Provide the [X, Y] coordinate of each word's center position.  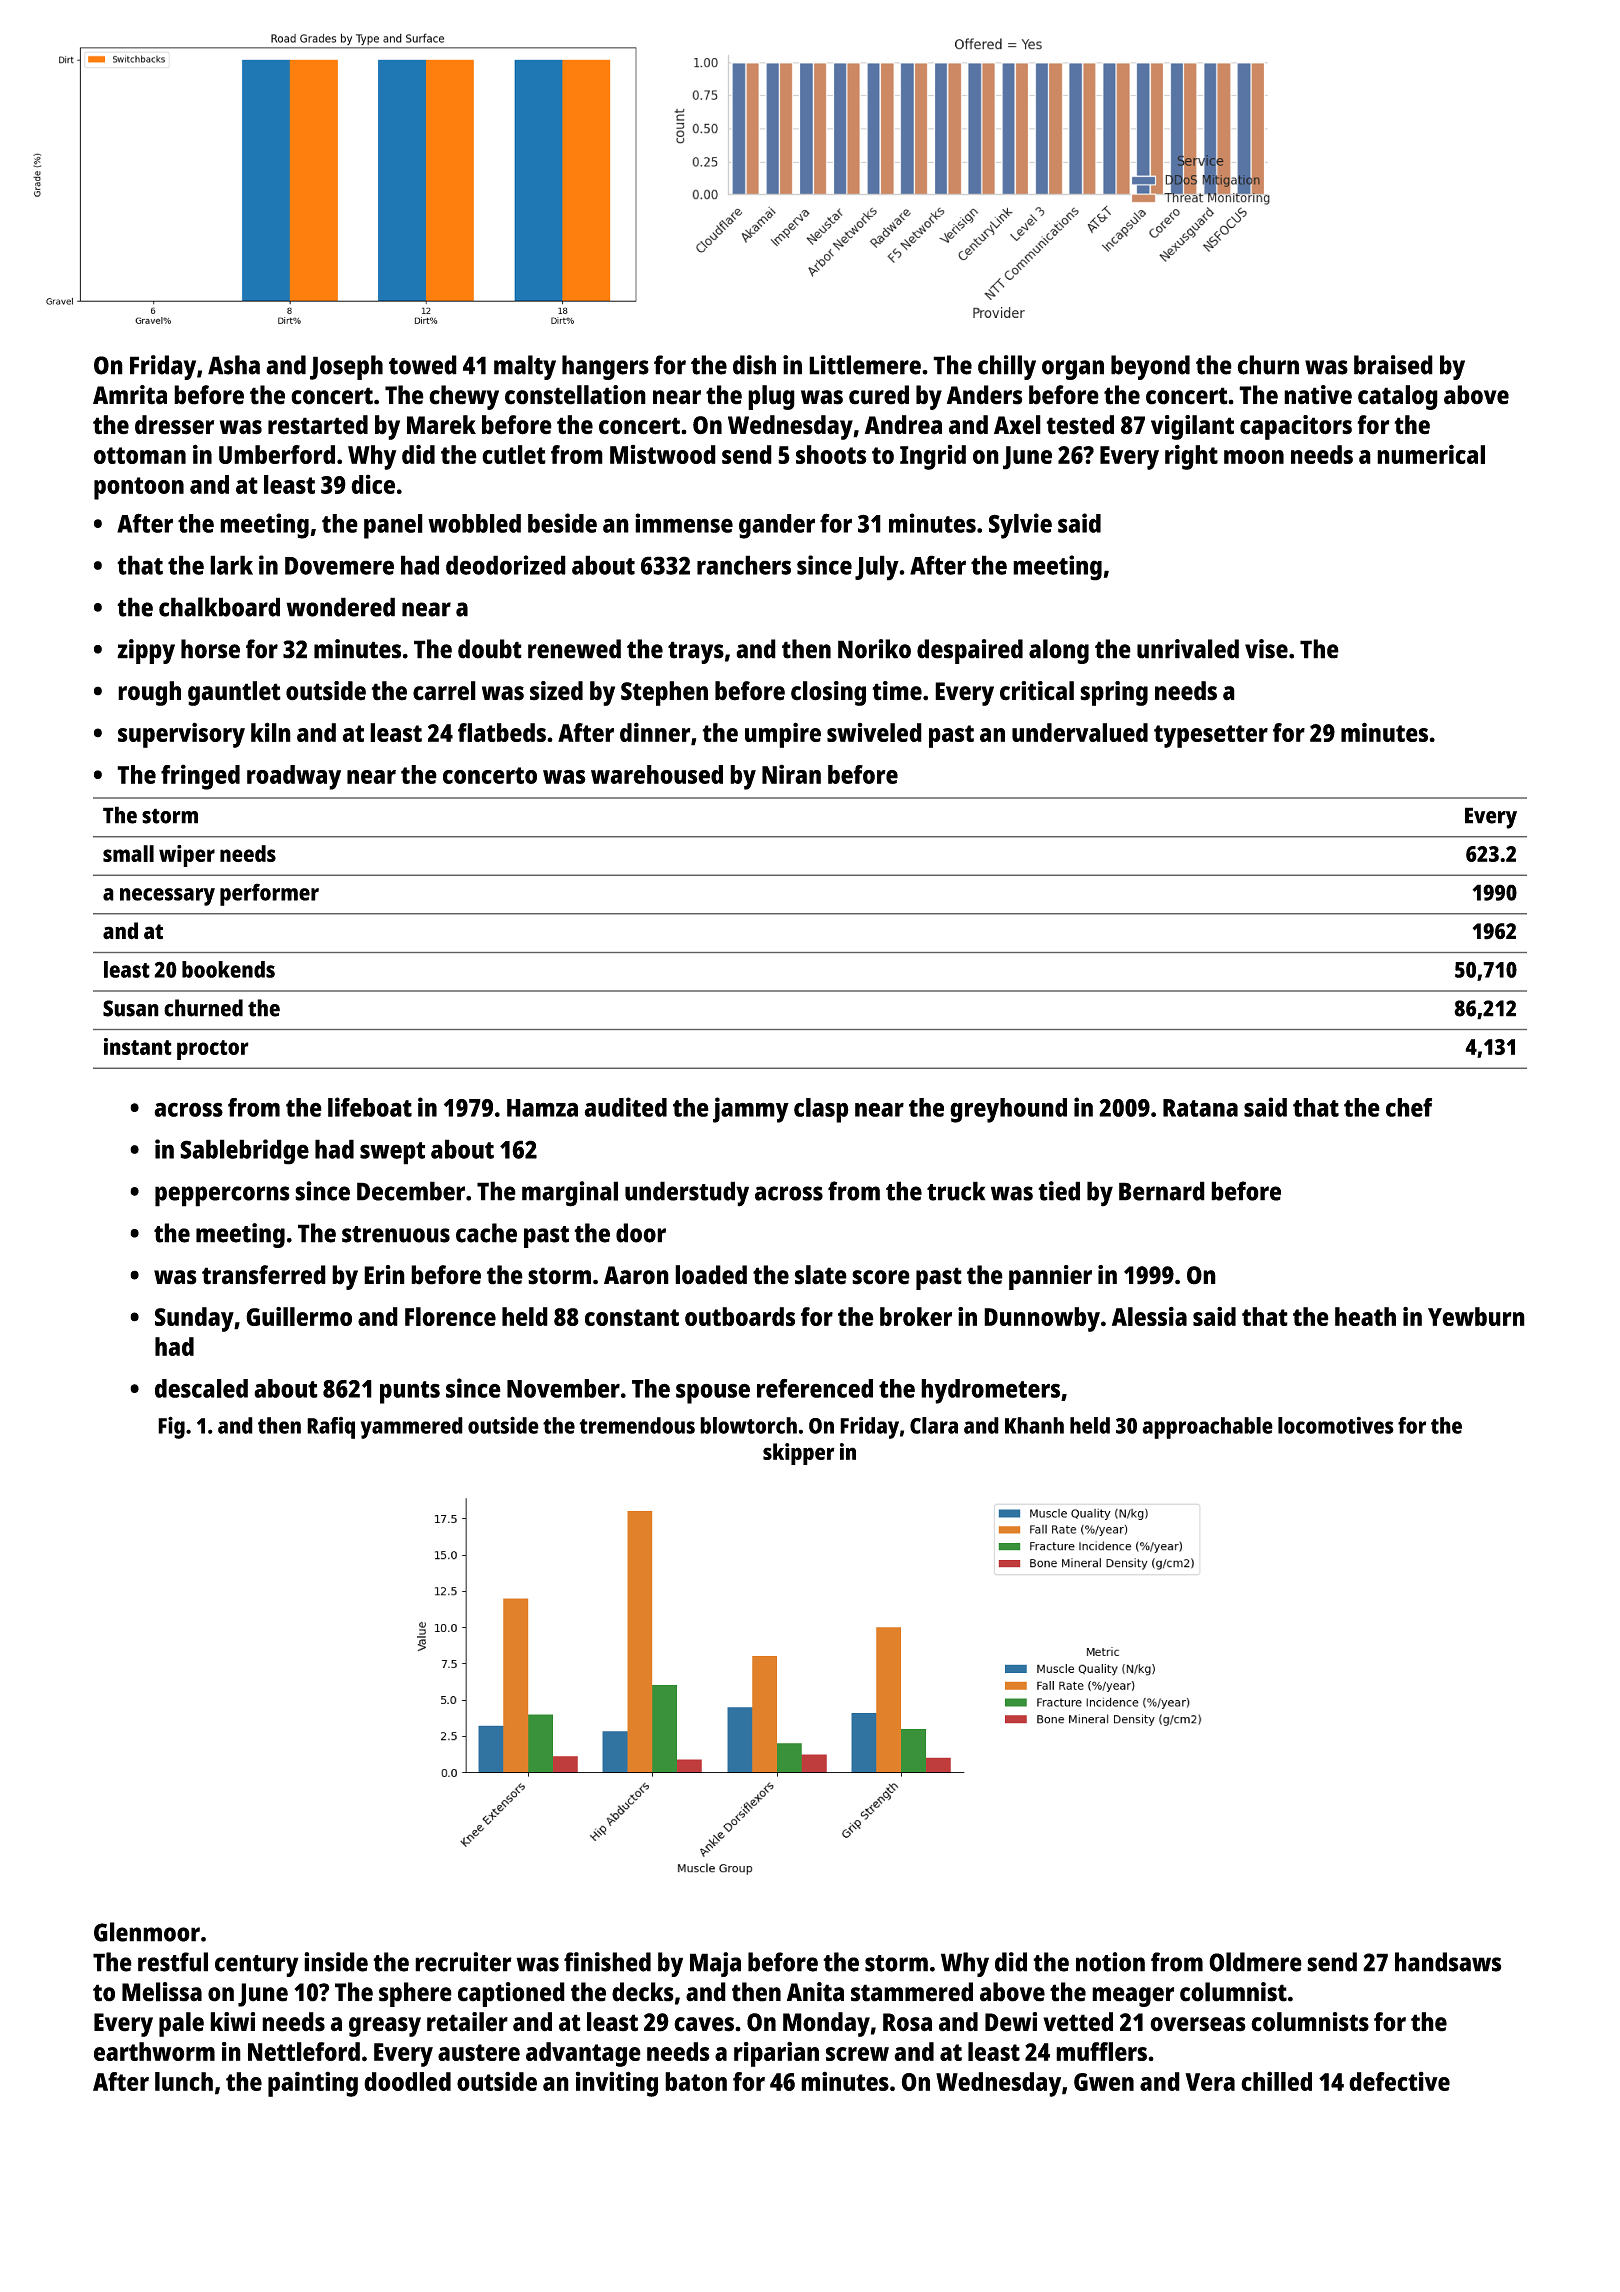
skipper [799, 1454]
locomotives [1336, 1425]
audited [625, 1107]
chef [1409, 1107]
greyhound [1008, 1110]
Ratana [1200, 1108]
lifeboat [370, 1107]
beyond [1150, 367]
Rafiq [331, 1428]
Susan [131, 1008]
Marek [441, 425]
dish [754, 365]
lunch [184, 2081]
